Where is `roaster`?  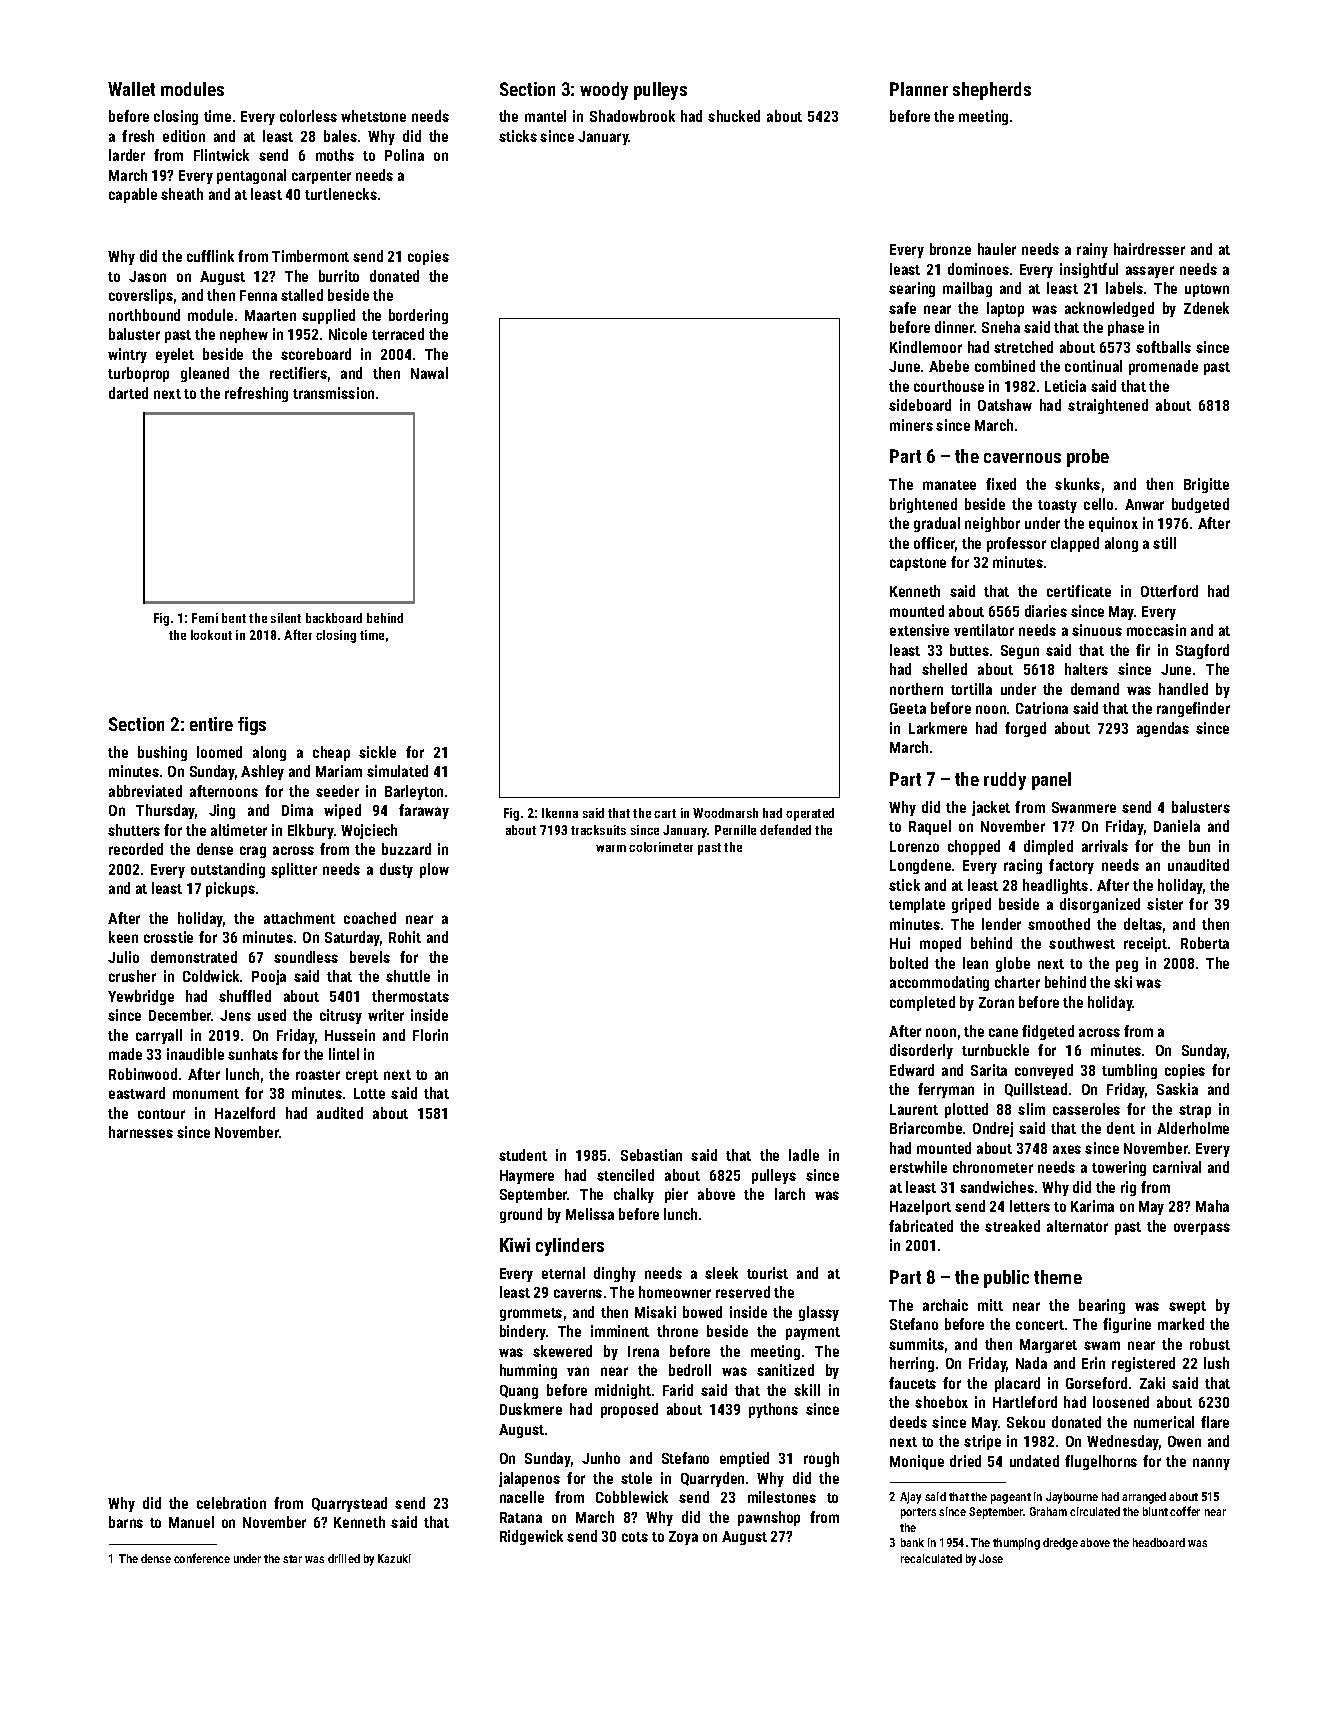 roaster is located at coordinates (318, 1075).
